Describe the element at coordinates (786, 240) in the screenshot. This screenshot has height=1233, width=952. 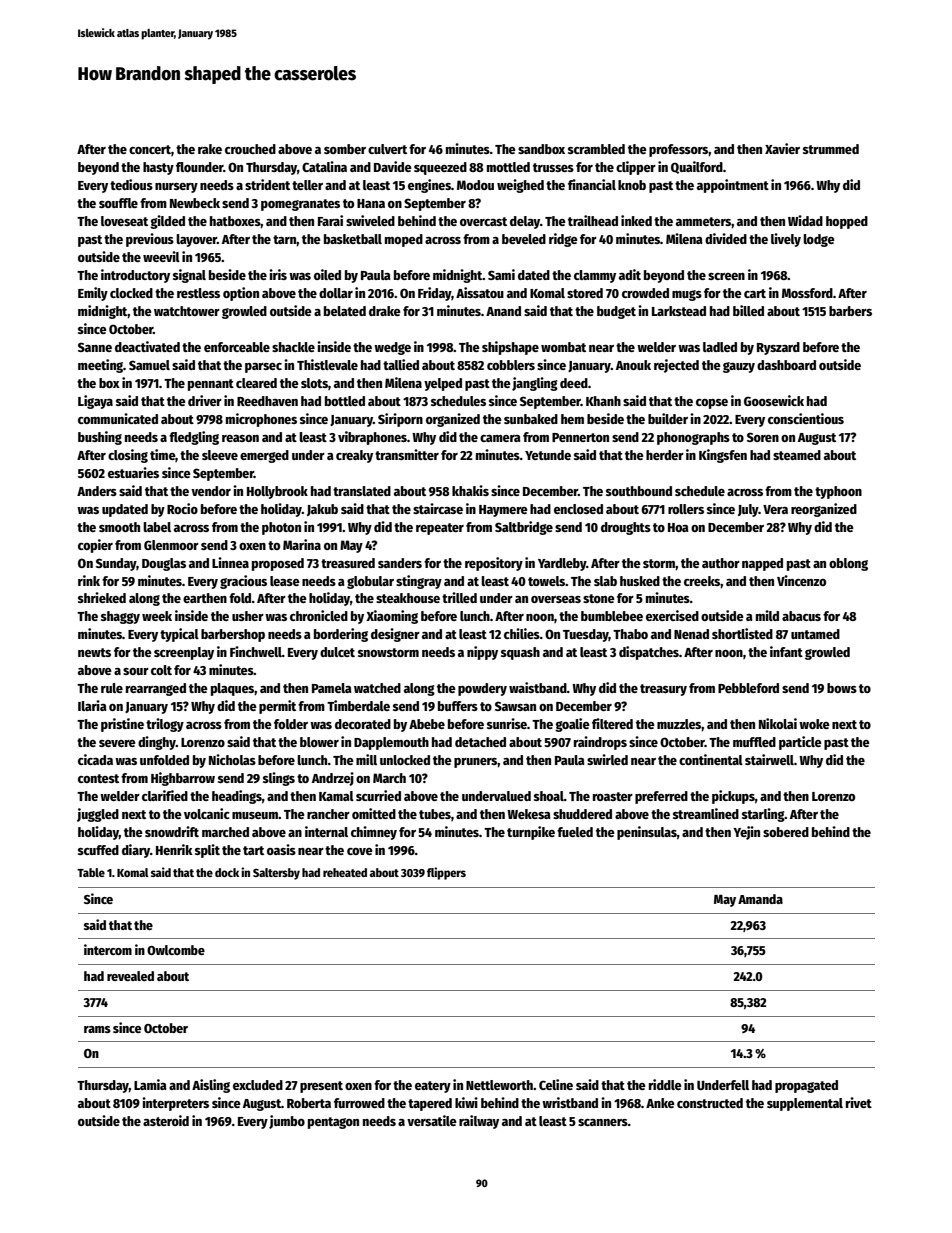
I see `lively` at that location.
